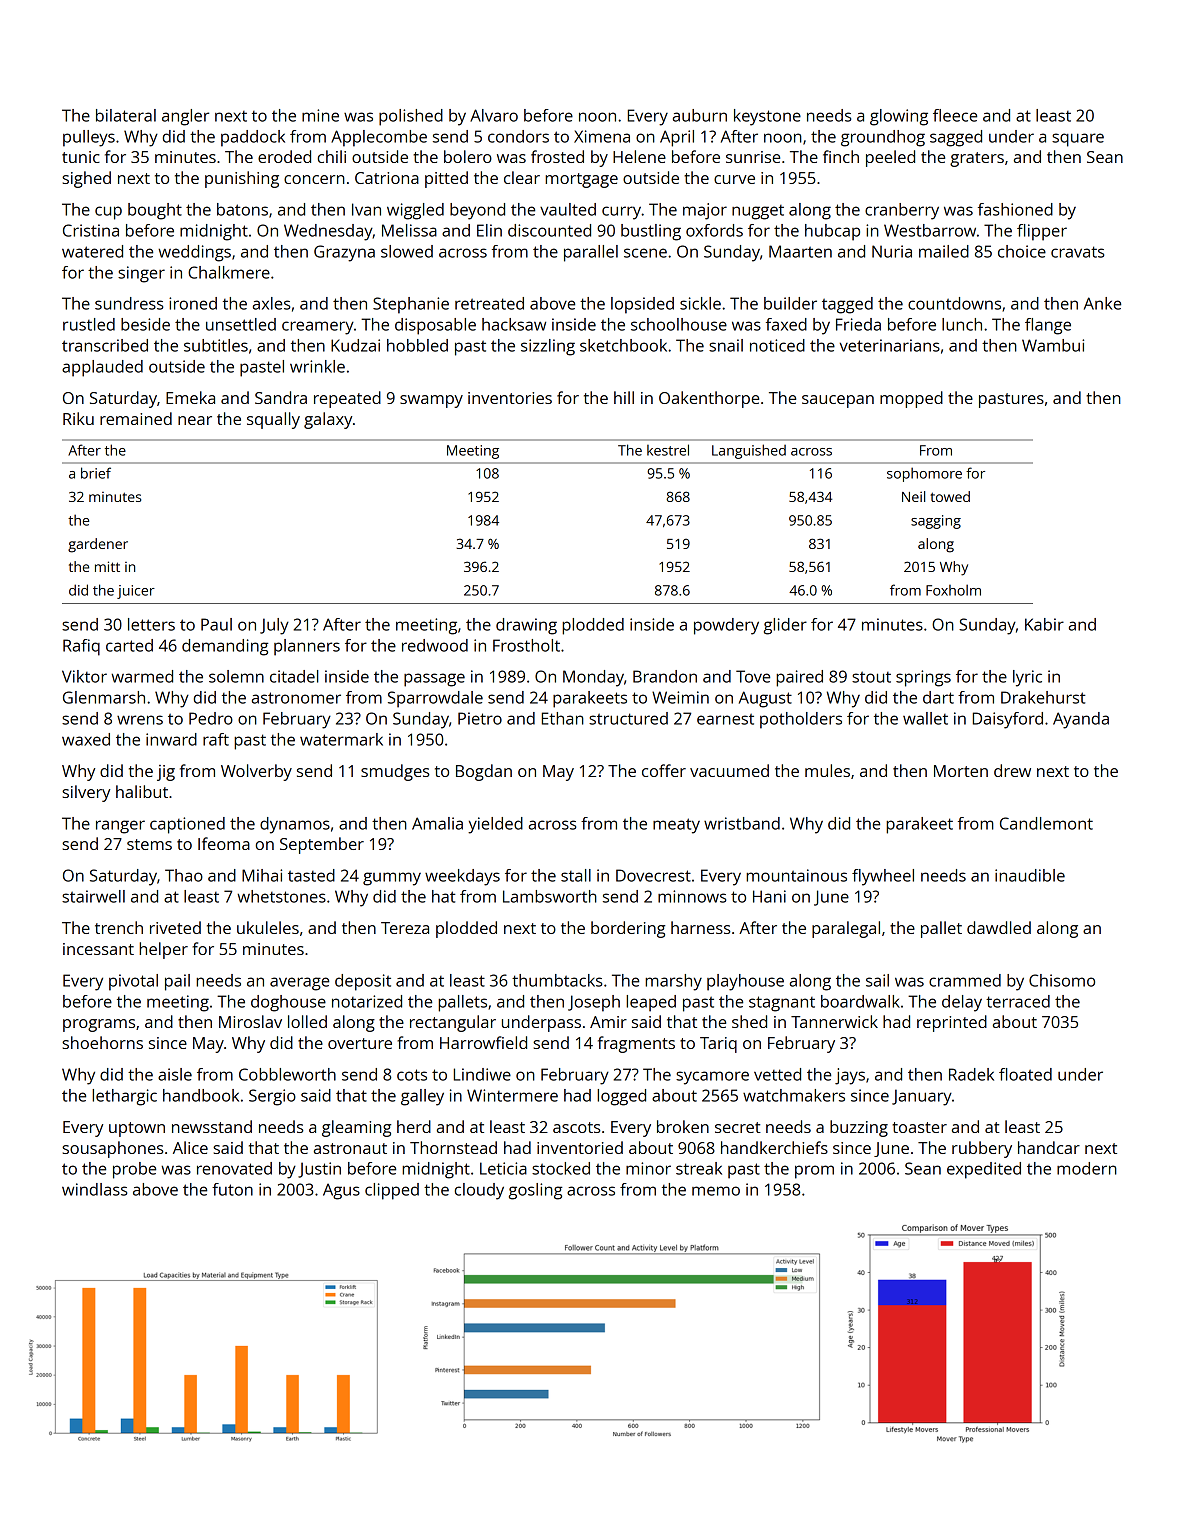  What do you see at coordinates (753, 157) in the screenshot?
I see `sunrise` at bounding box center [753, 157].
